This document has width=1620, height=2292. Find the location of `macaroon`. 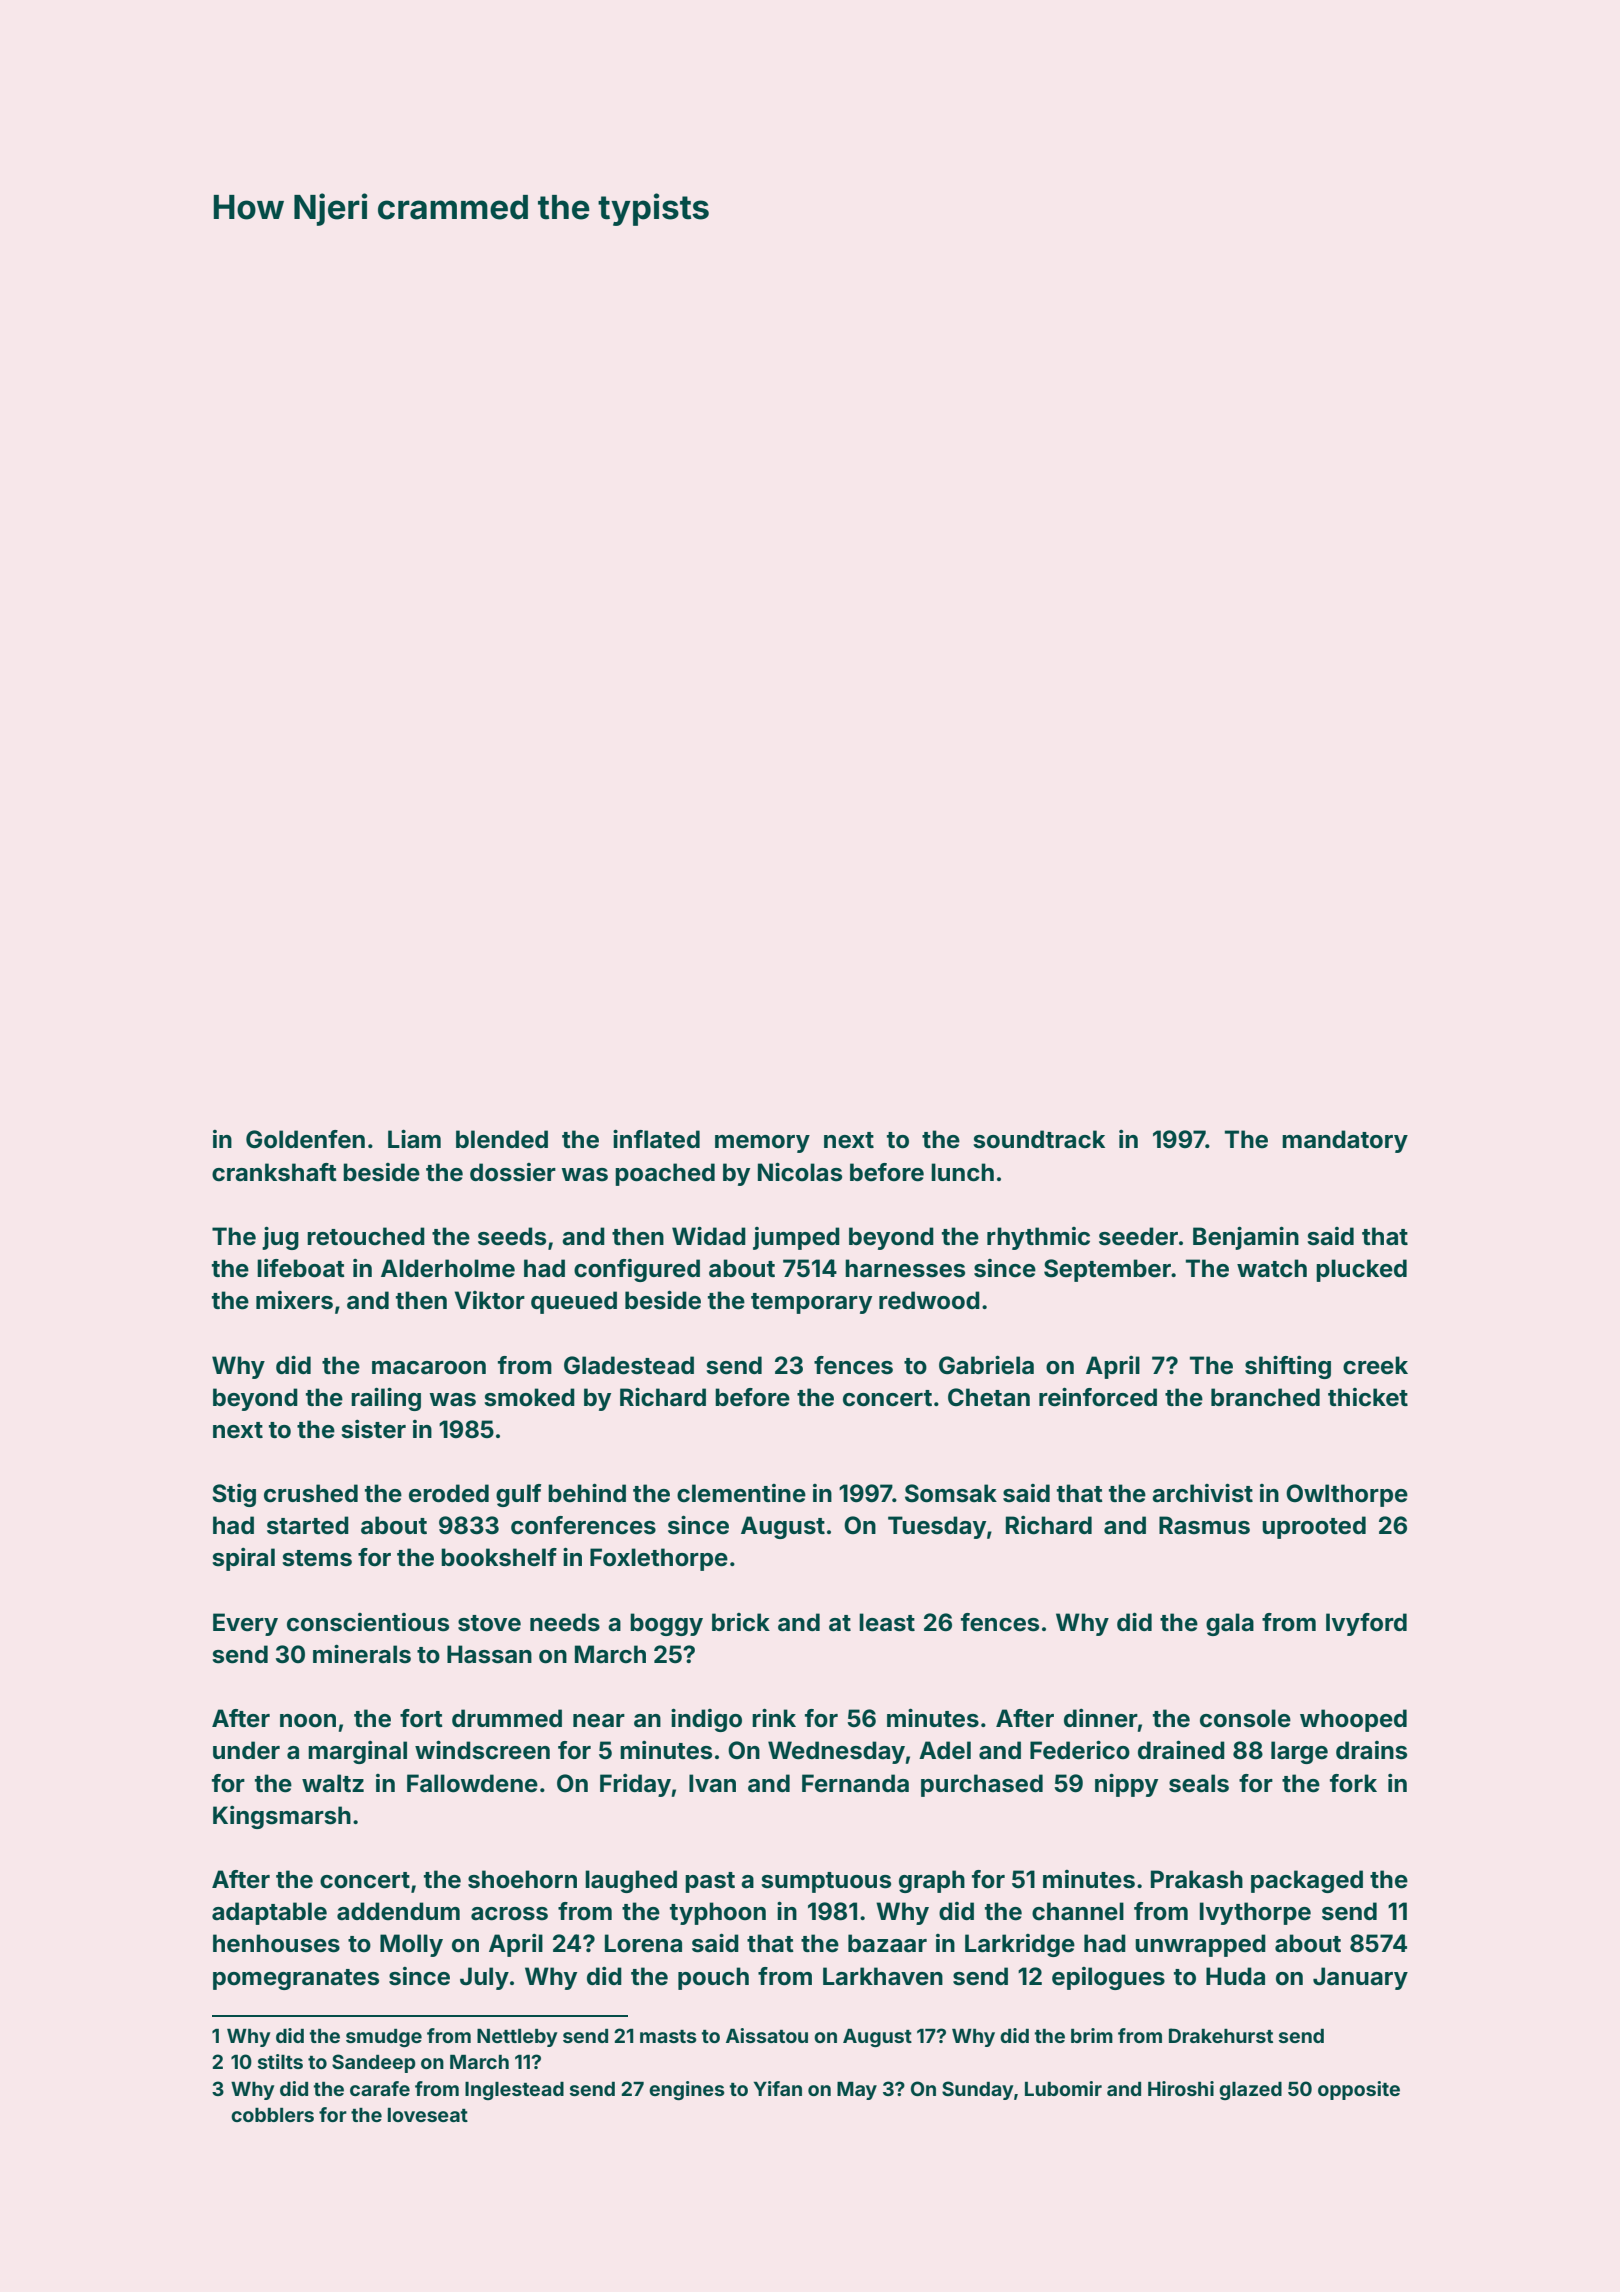

macaroon is located at coordinates (429, 1368).
